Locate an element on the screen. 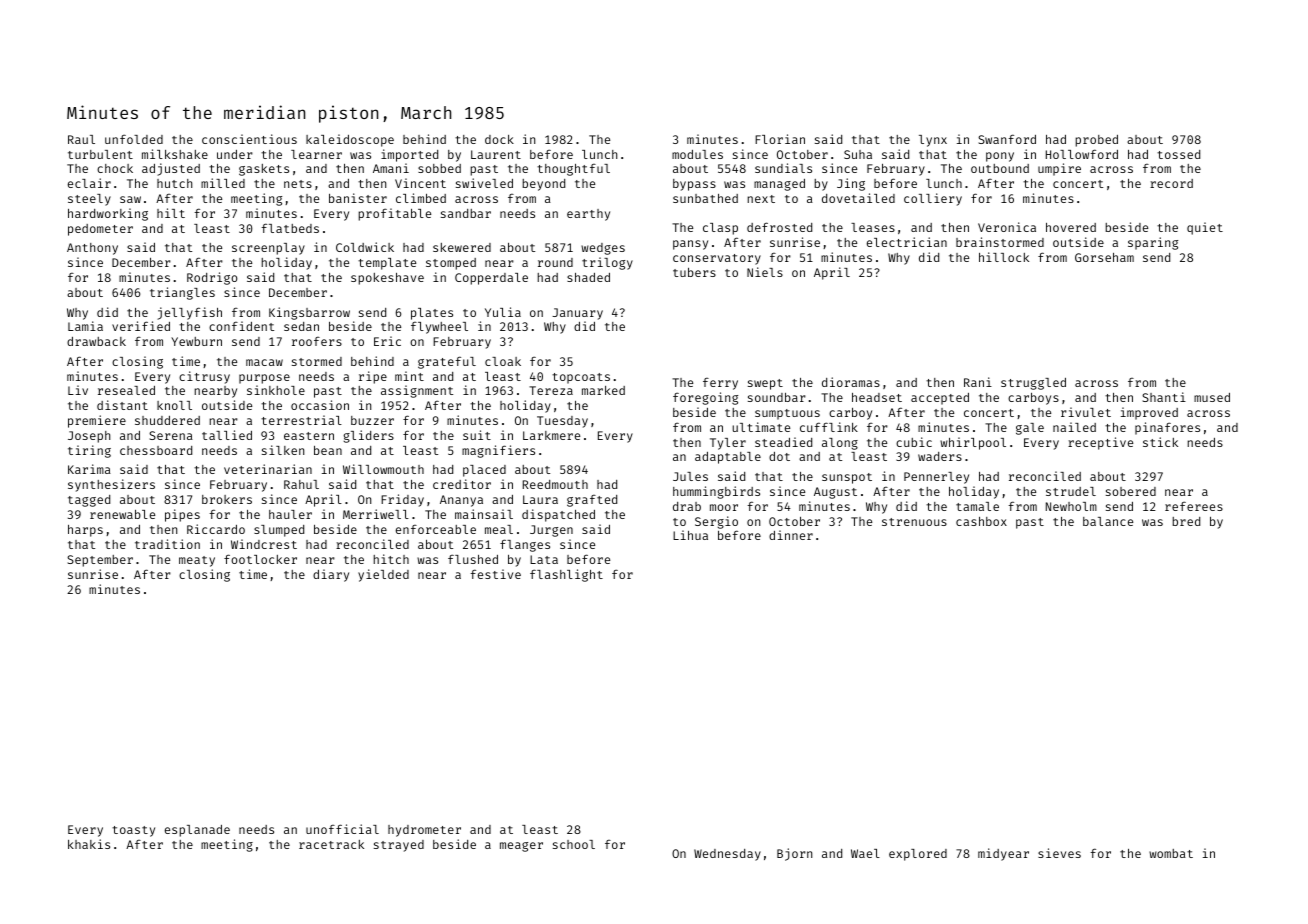  flashlight is located at coordinates (566, 575).
